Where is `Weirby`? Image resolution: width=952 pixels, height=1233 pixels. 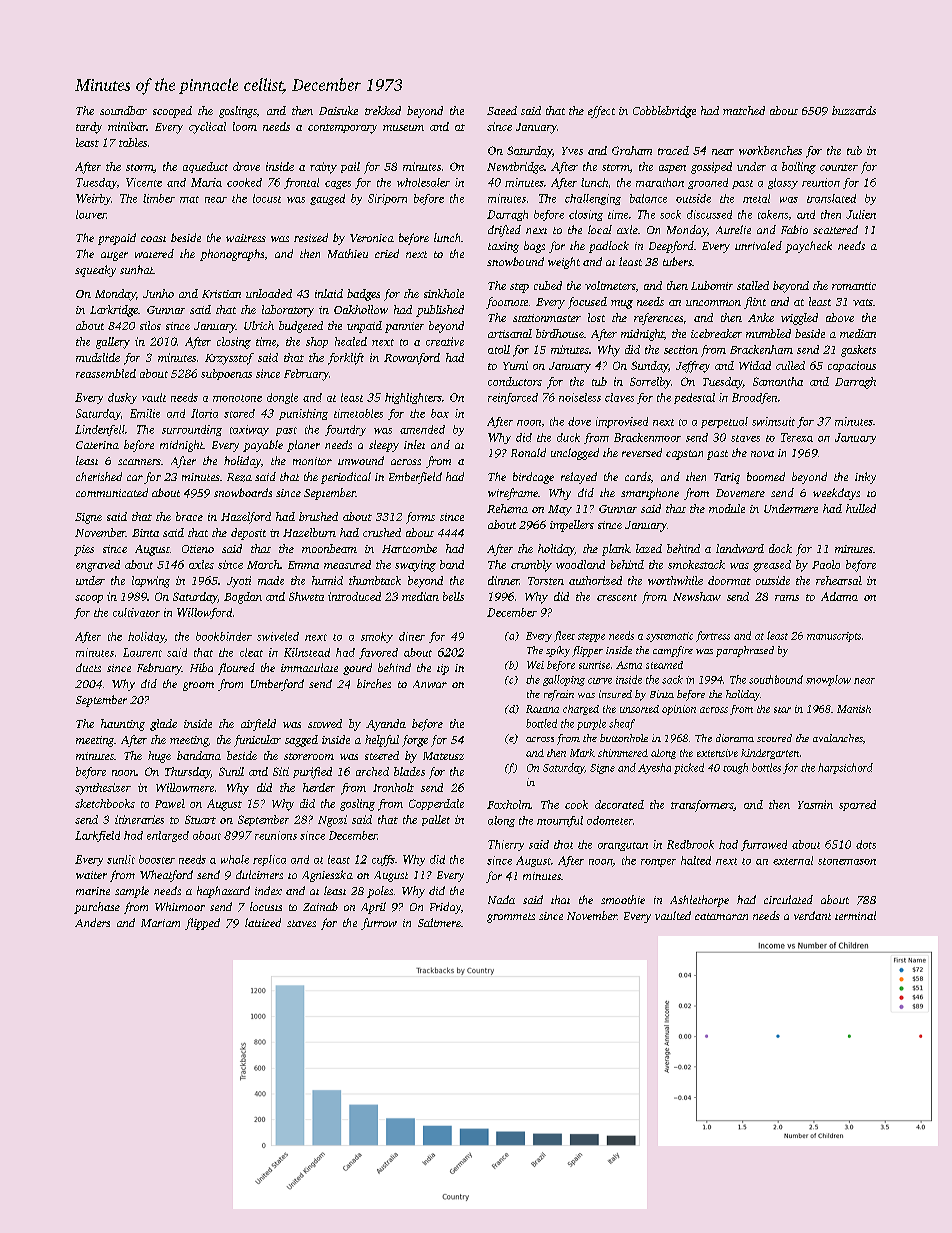
Weirby is located at coordinates (93, 199).
